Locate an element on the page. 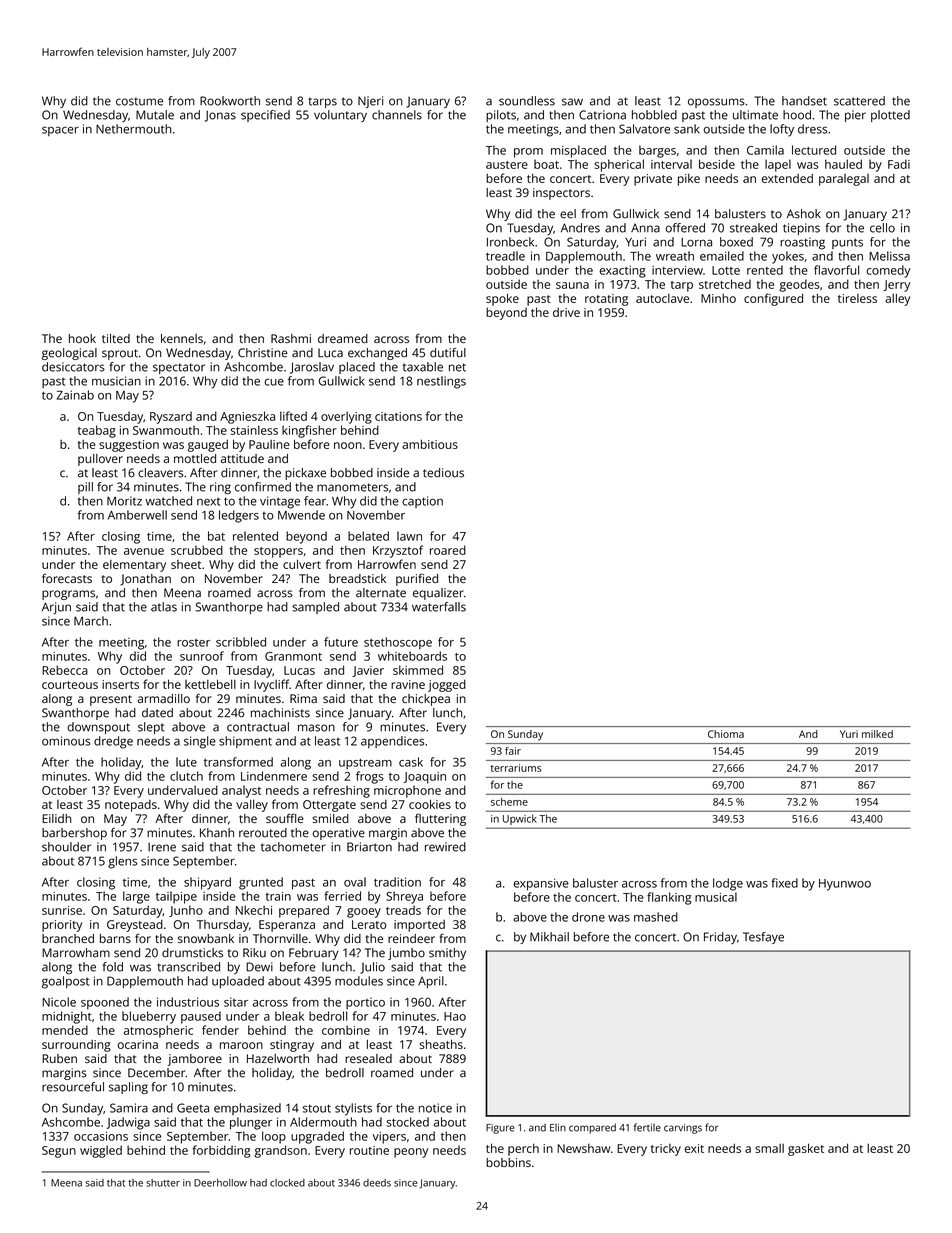 The height and width of the page is (1233, 952). specified is located at coordinates (265, 116).
